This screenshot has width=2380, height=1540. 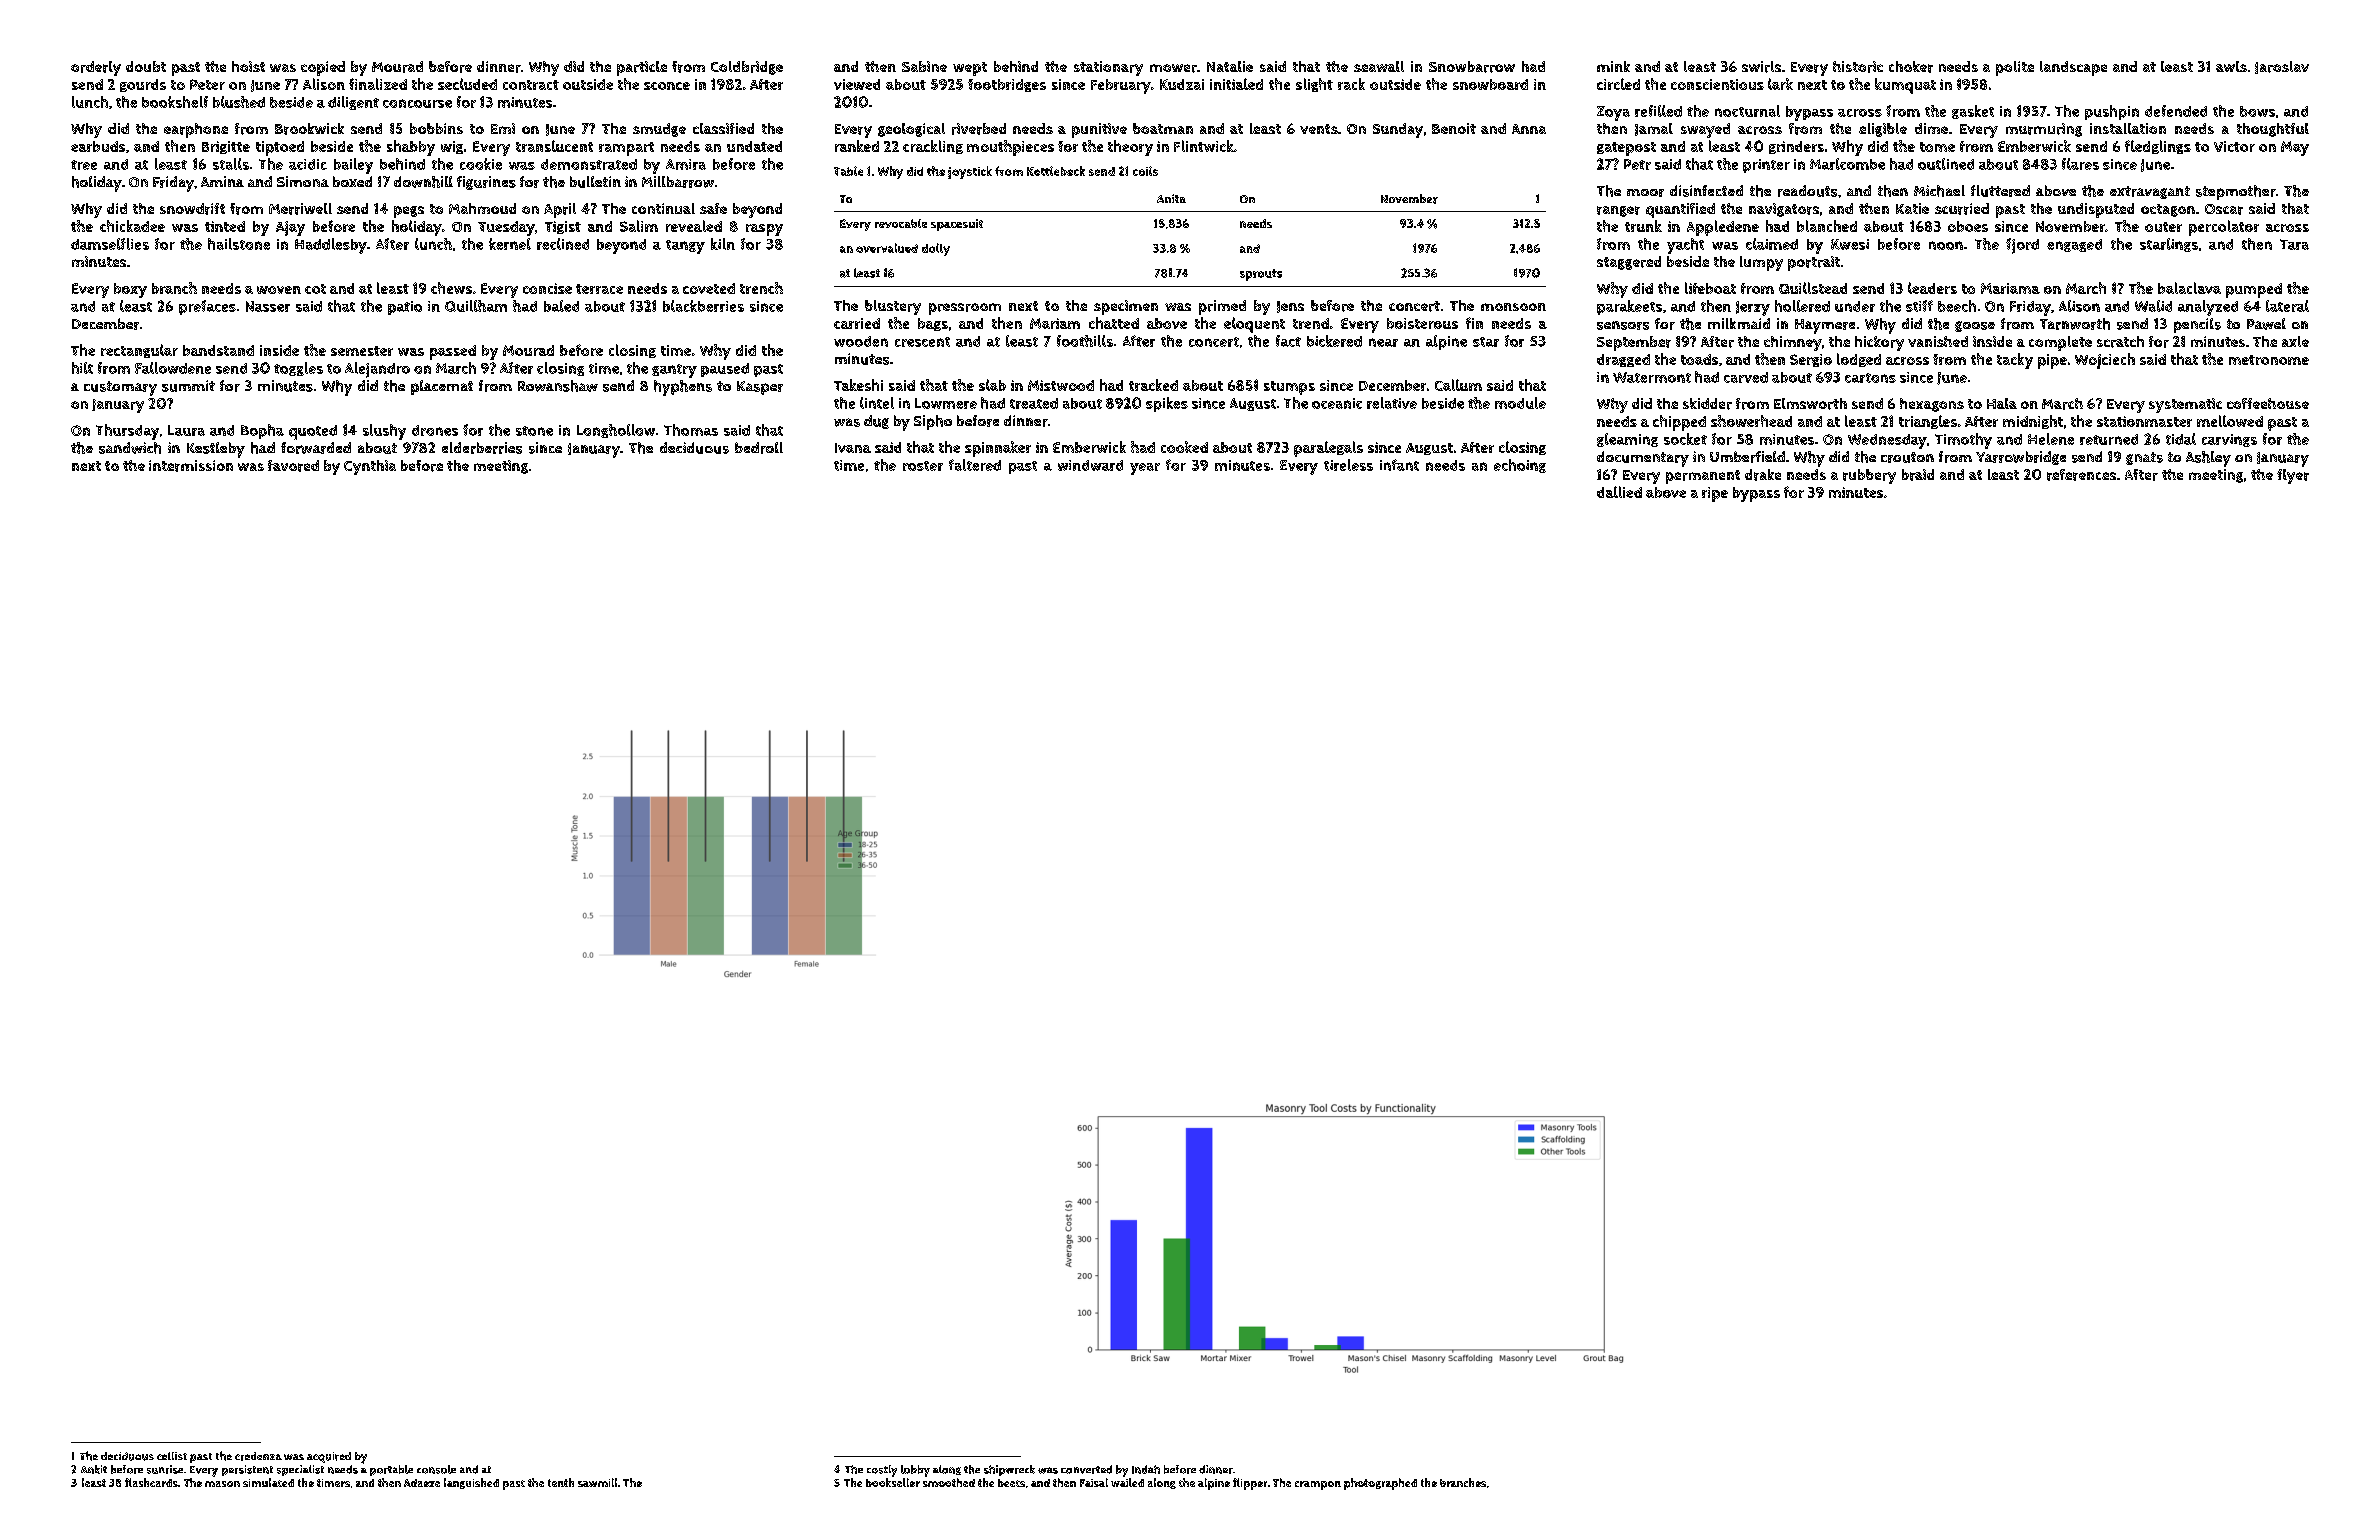 I want to click on crampon, so click(x=1318, y=1485).
